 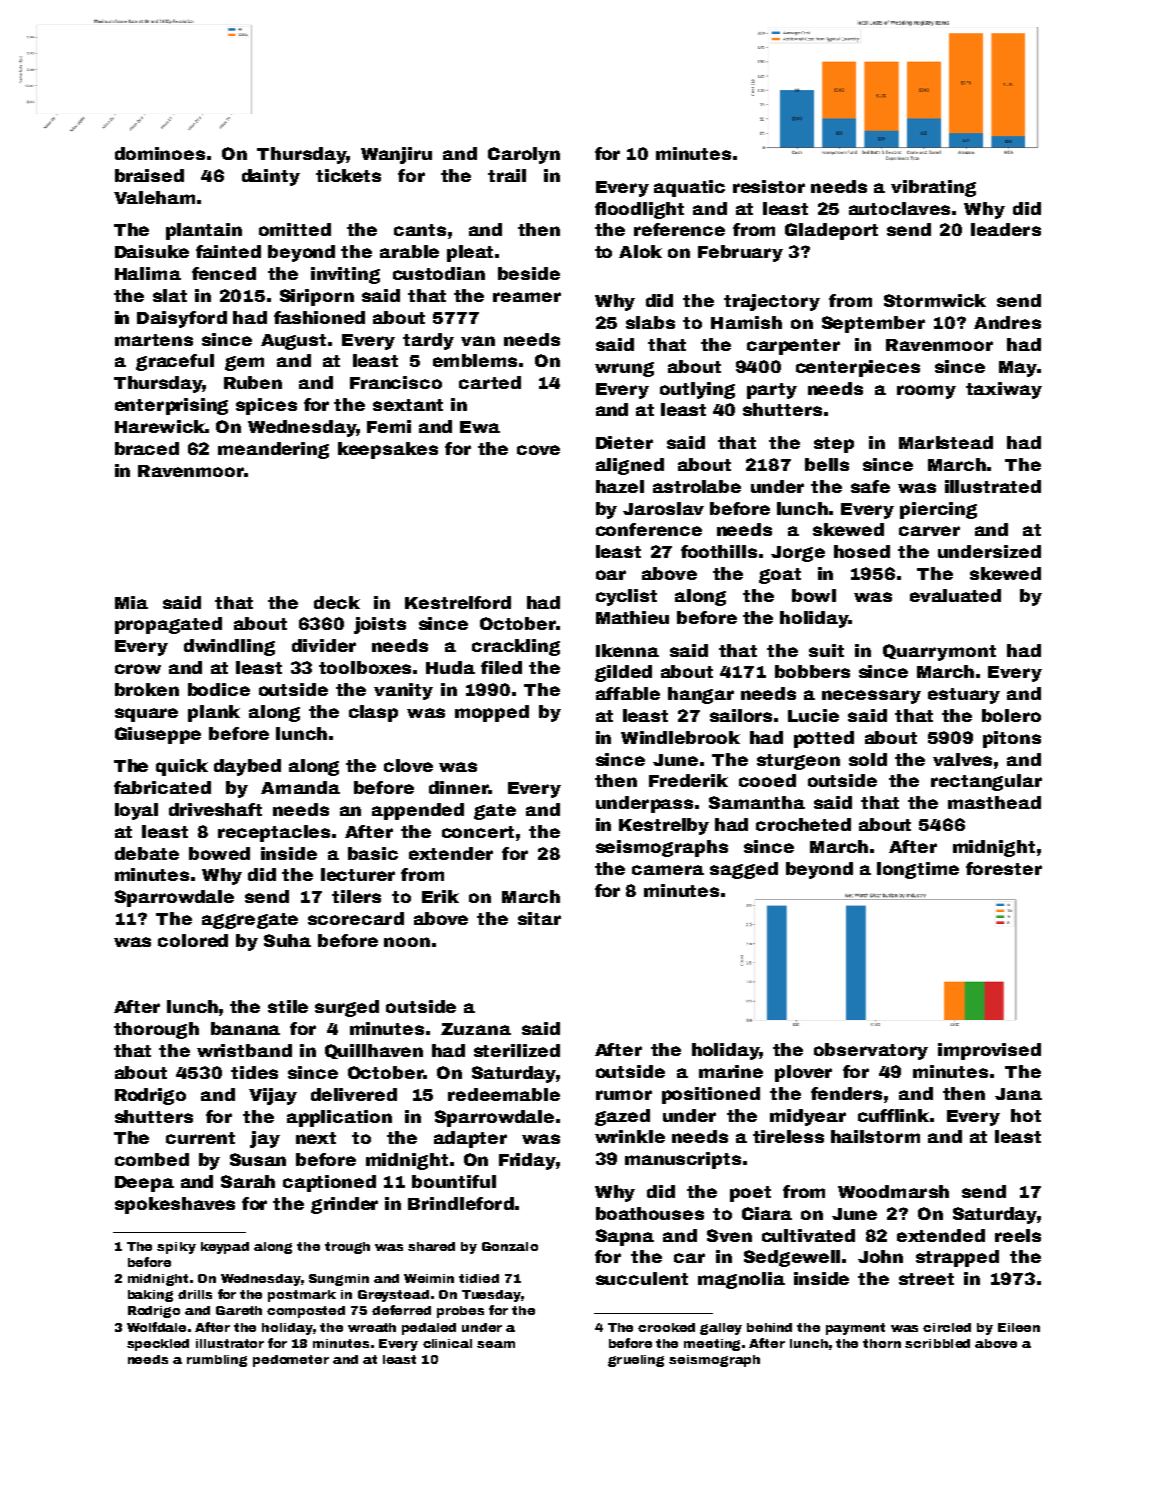 What do you see at coordinates (1018, 1094) in the page?
I see `Jana` at bounding box center [1018, 1094].
